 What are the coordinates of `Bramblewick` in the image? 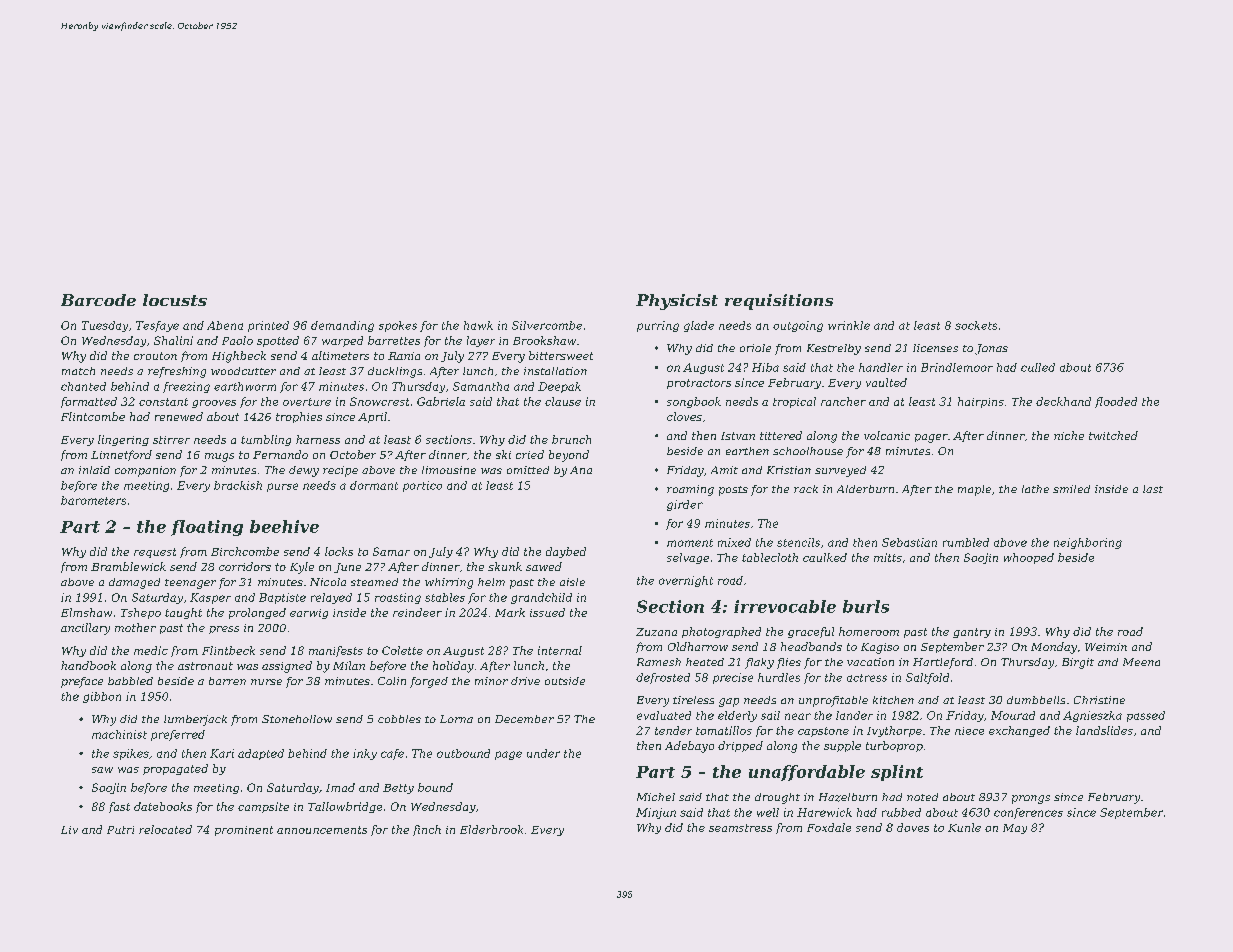 It's located at (128, 566).
